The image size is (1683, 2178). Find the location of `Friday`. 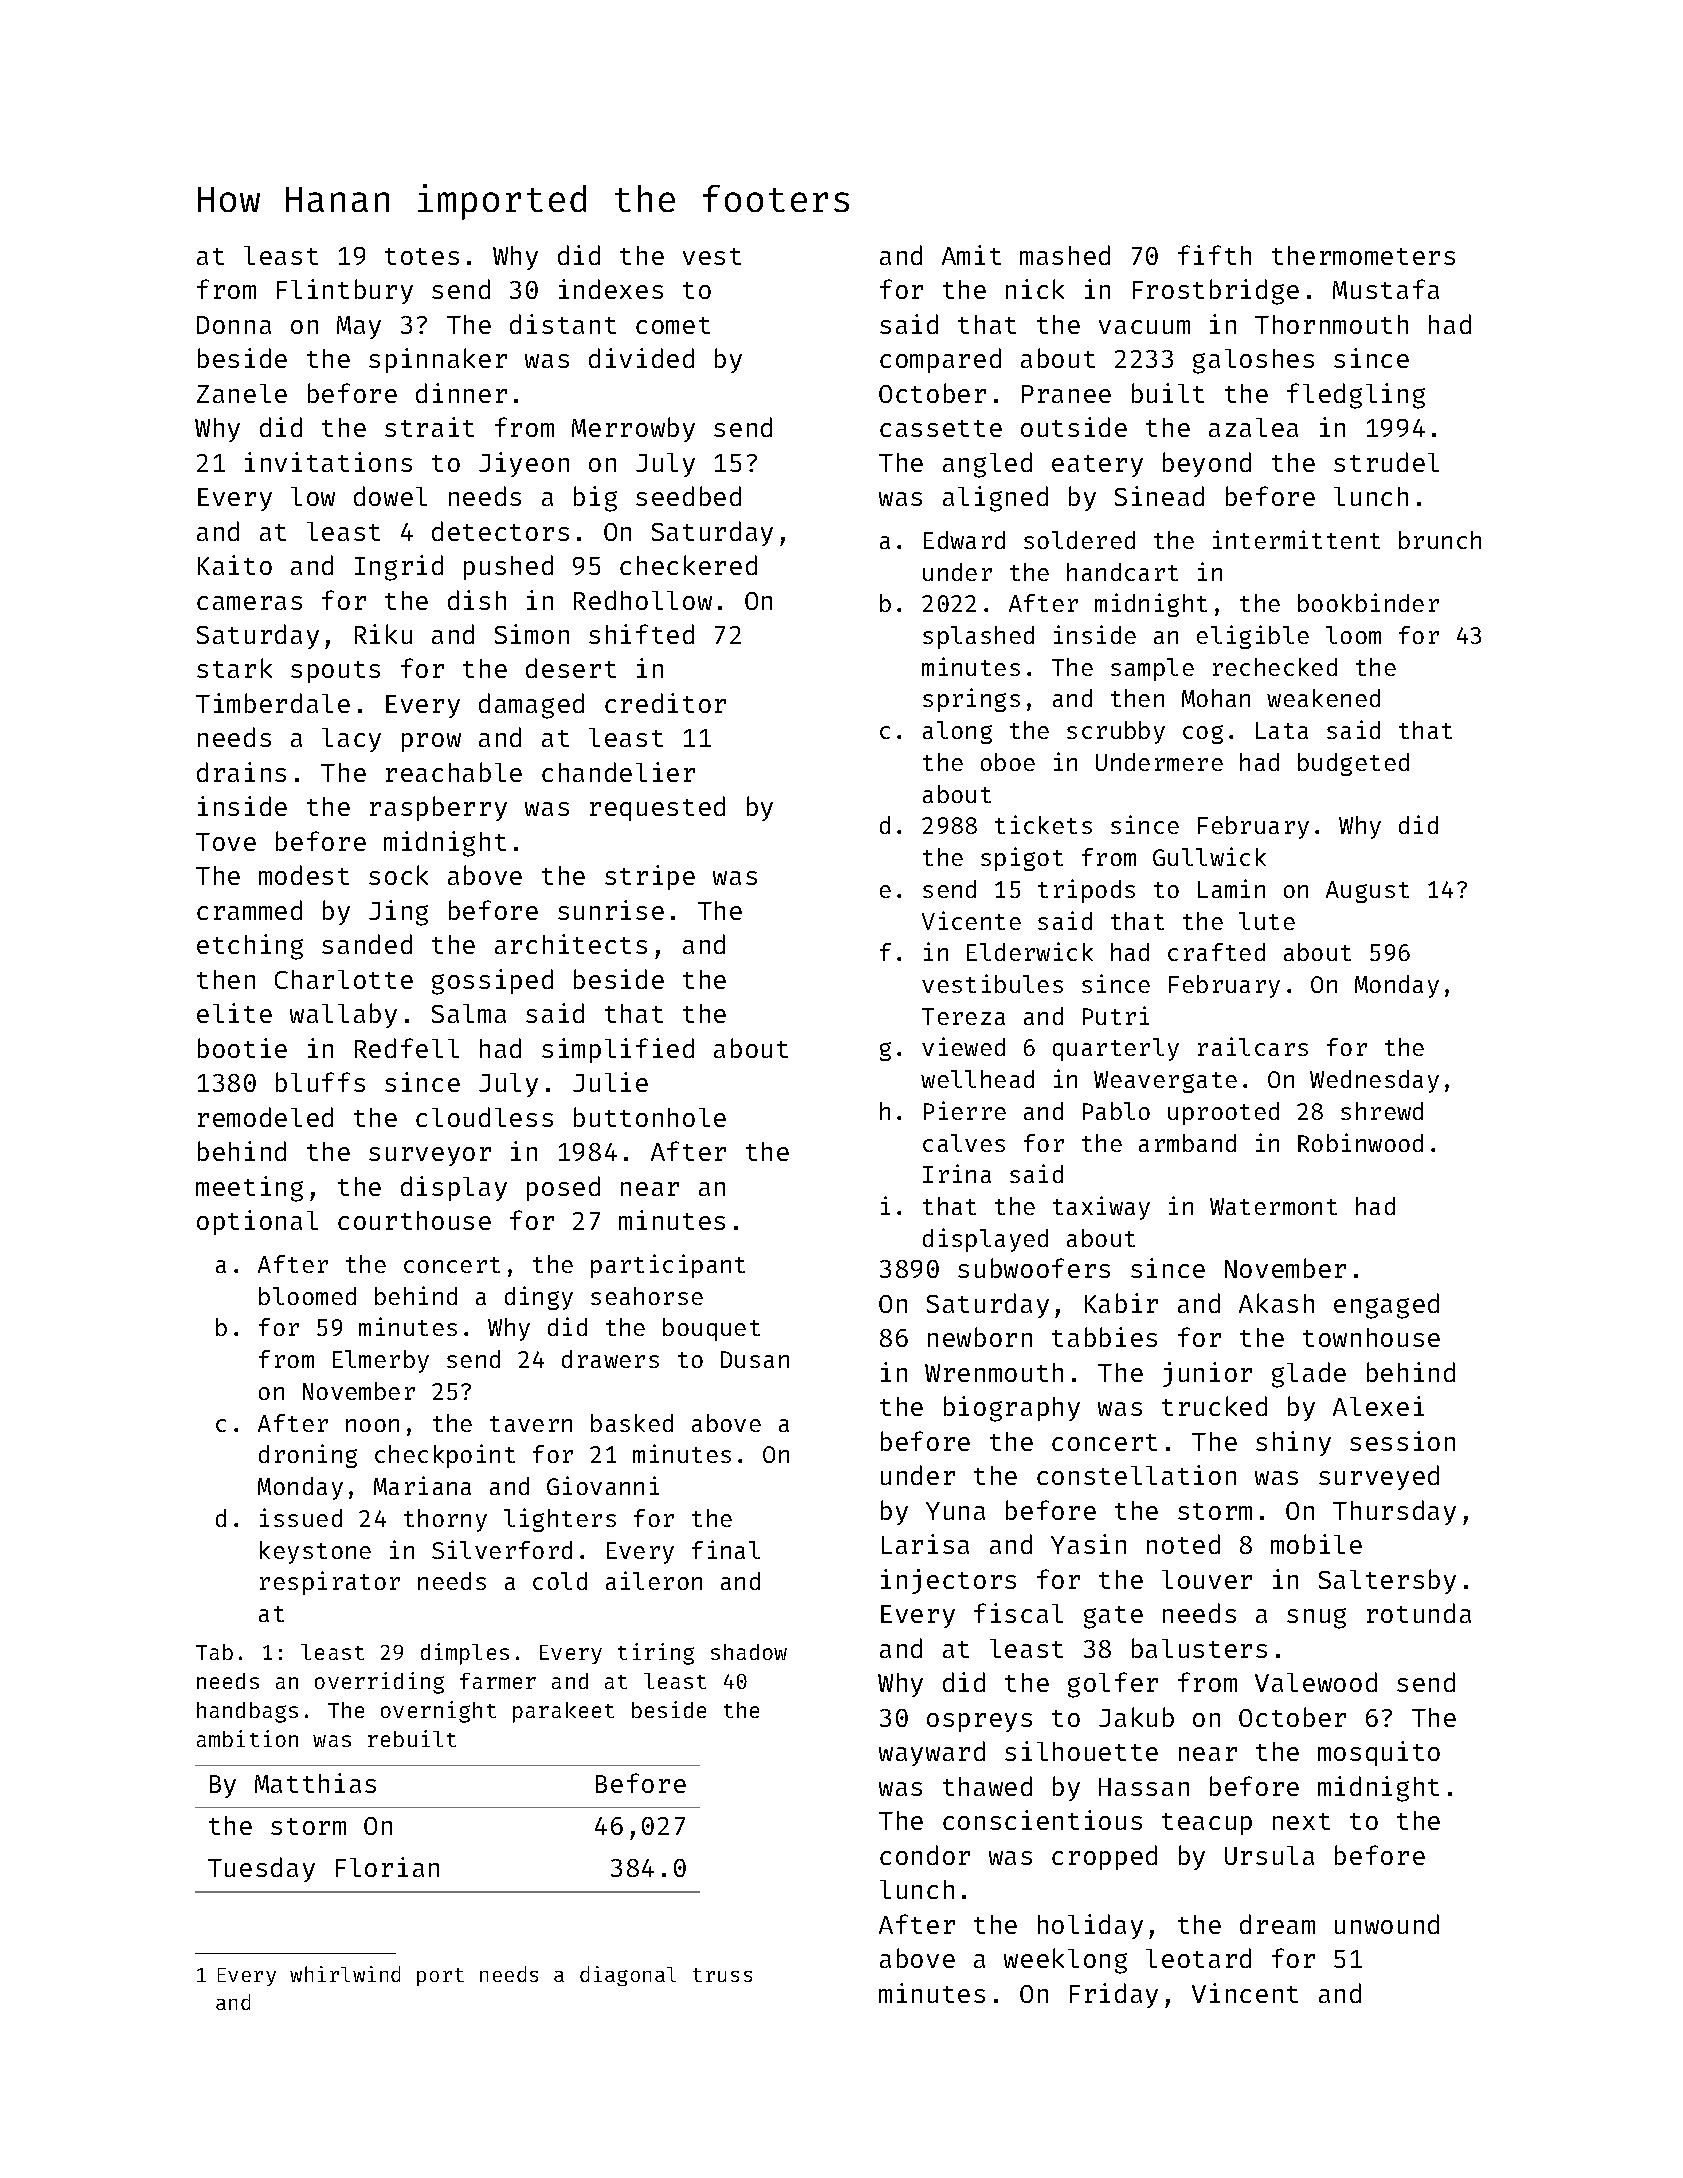

Friday is located at coordinates (1114, 1995).
